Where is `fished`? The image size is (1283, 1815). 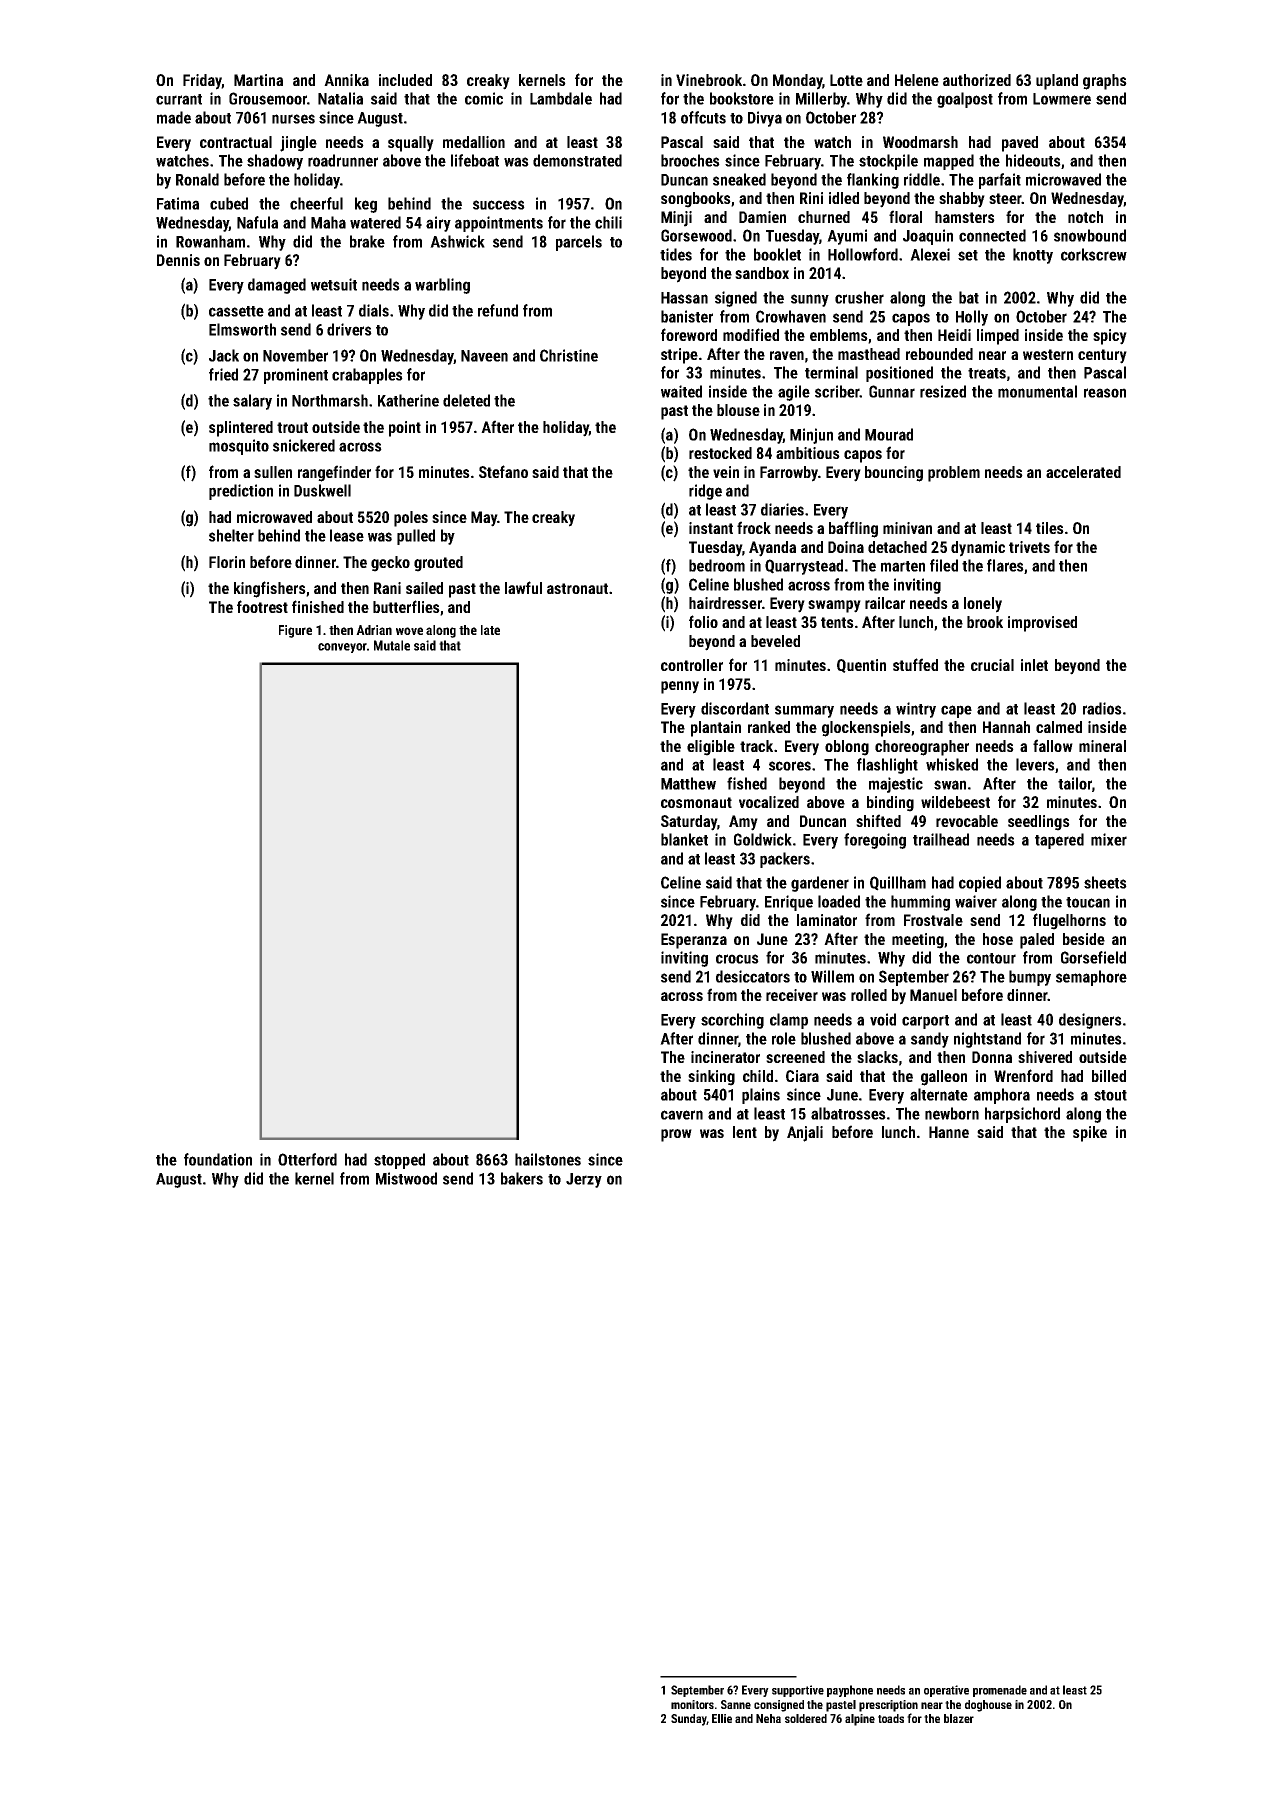 fished is located at coordinates (747, 783).
